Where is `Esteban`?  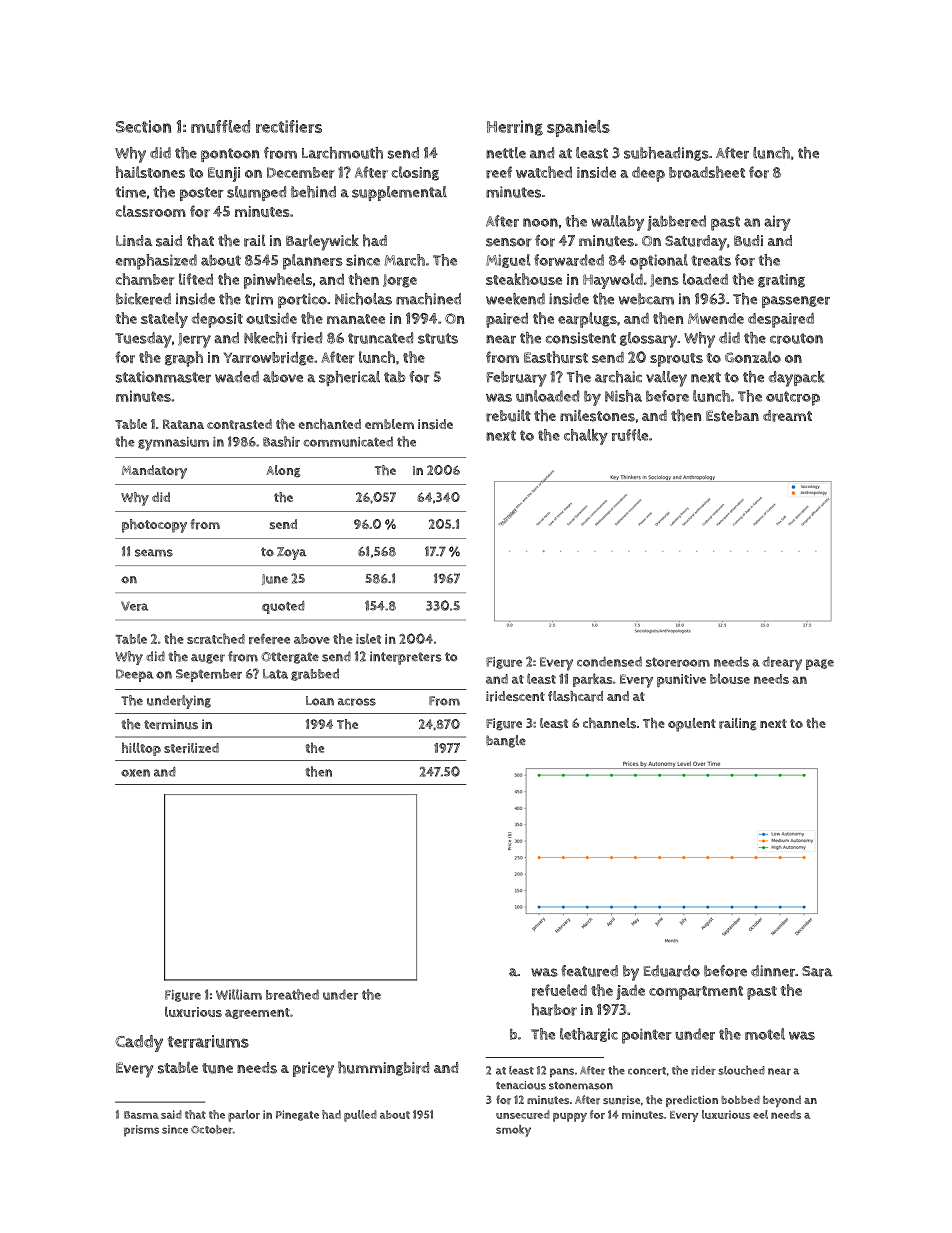
Esteban is located at coordinates (732, 416).
